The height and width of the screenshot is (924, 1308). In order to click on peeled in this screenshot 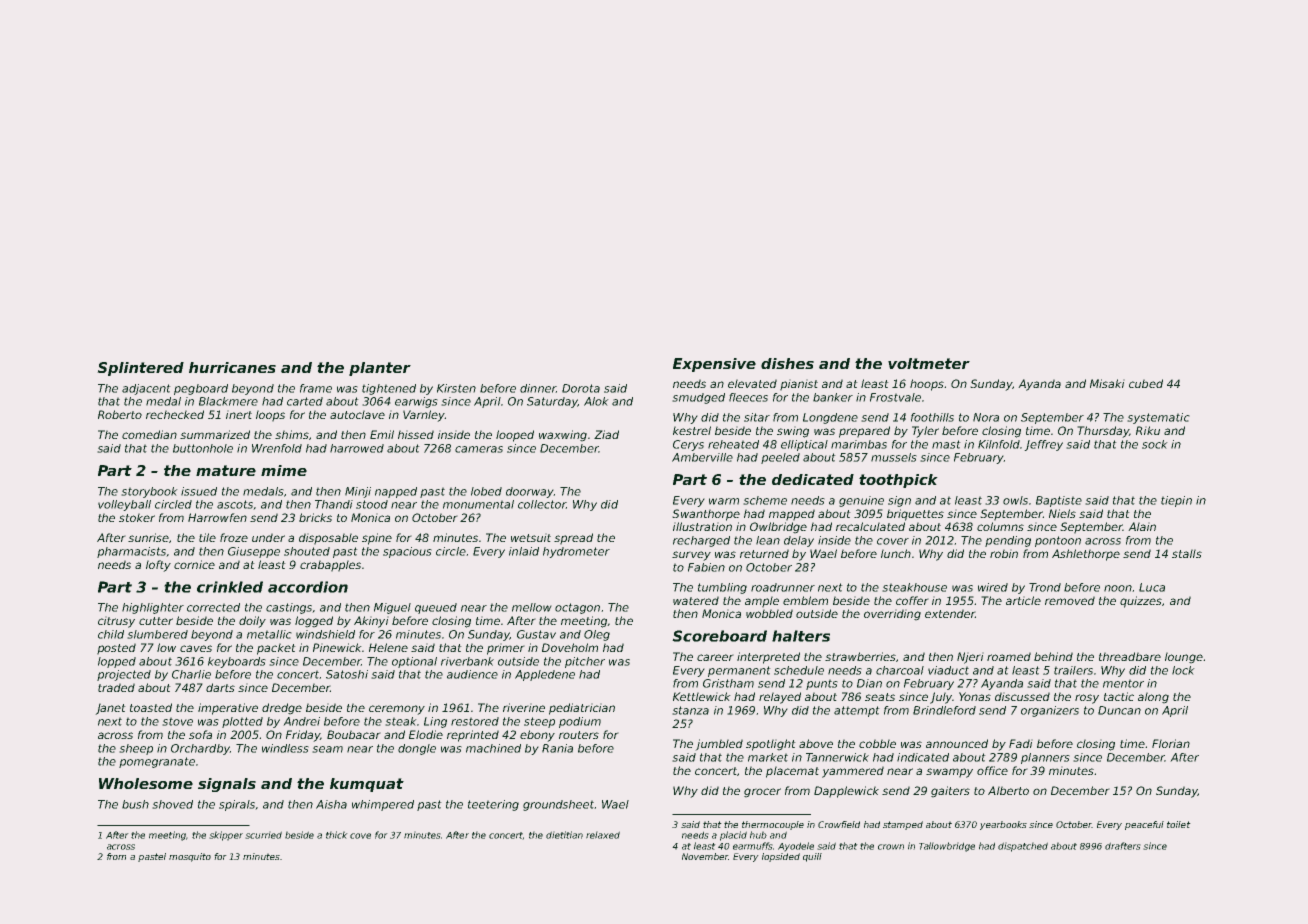, I will do `click(780, 458)`.
